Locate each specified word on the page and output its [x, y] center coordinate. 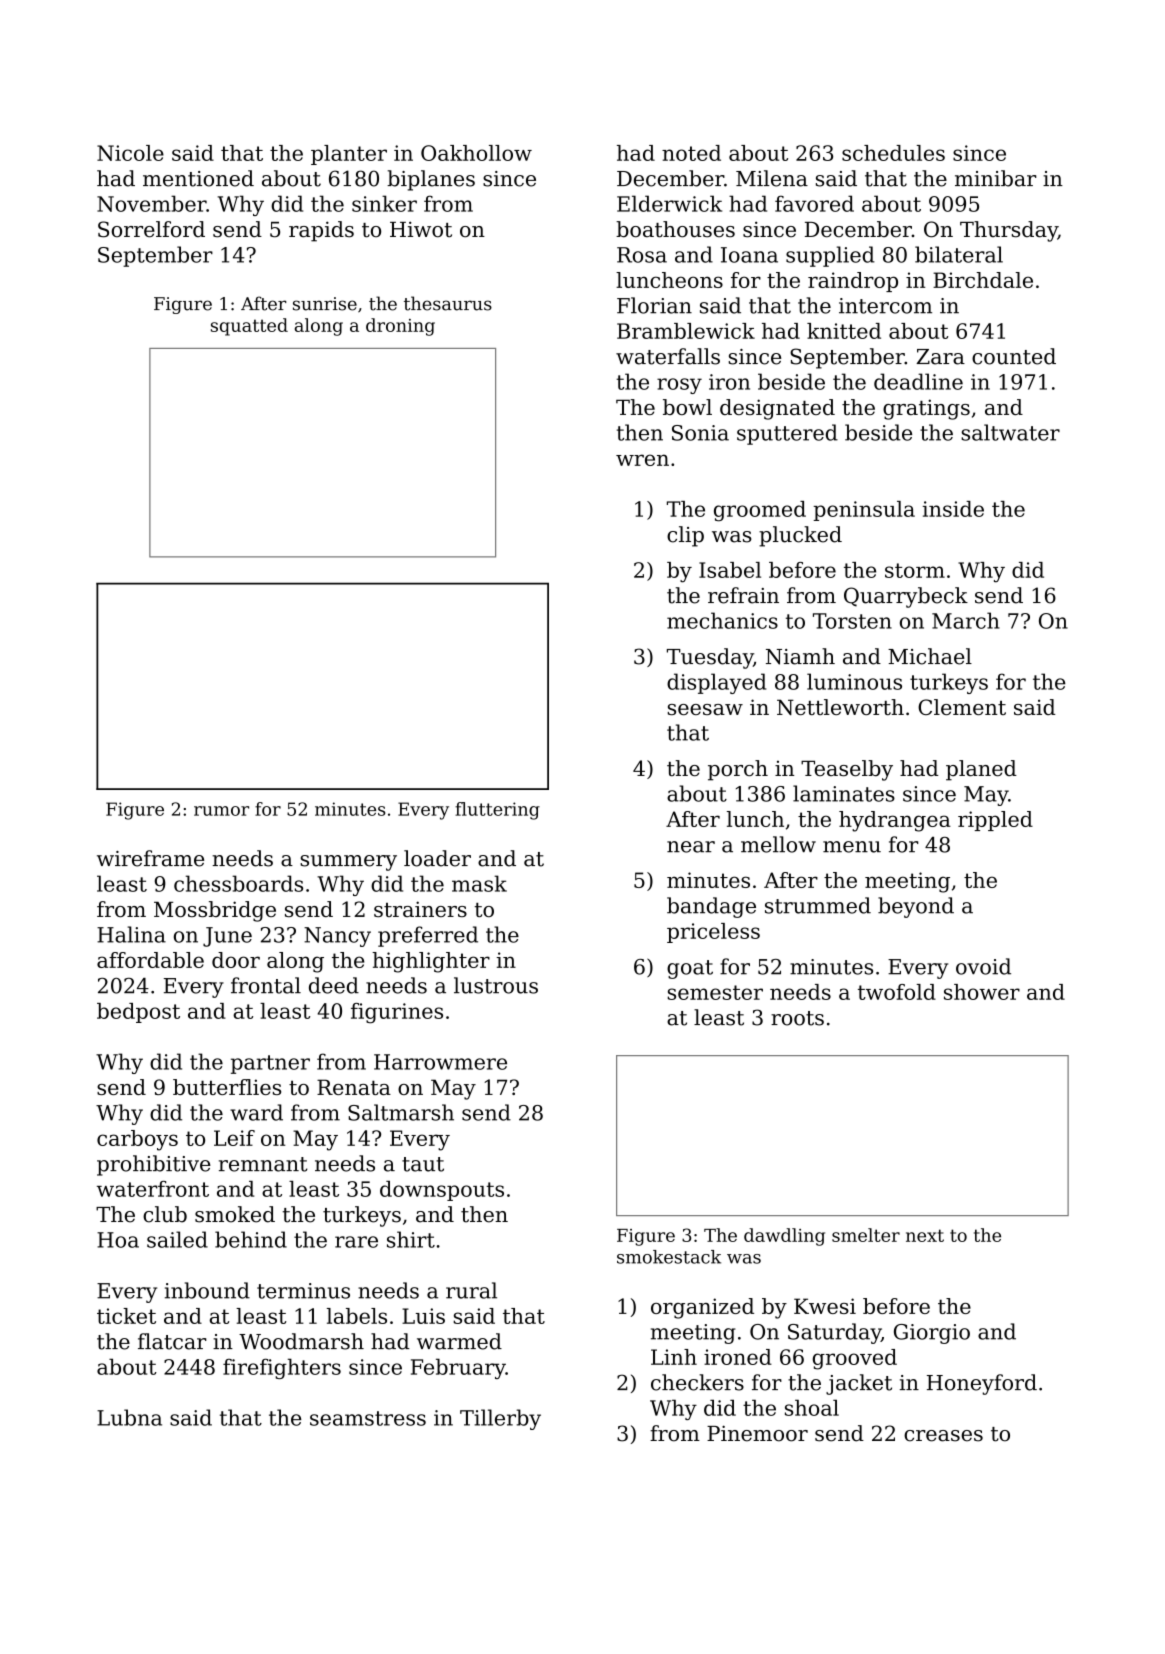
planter [349, 155]
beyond [916, 907]
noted [691, 153]
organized [702, 1308]
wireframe [150, 858]
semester [715, 992]
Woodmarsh [301, 1341]
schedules [893, 153]
